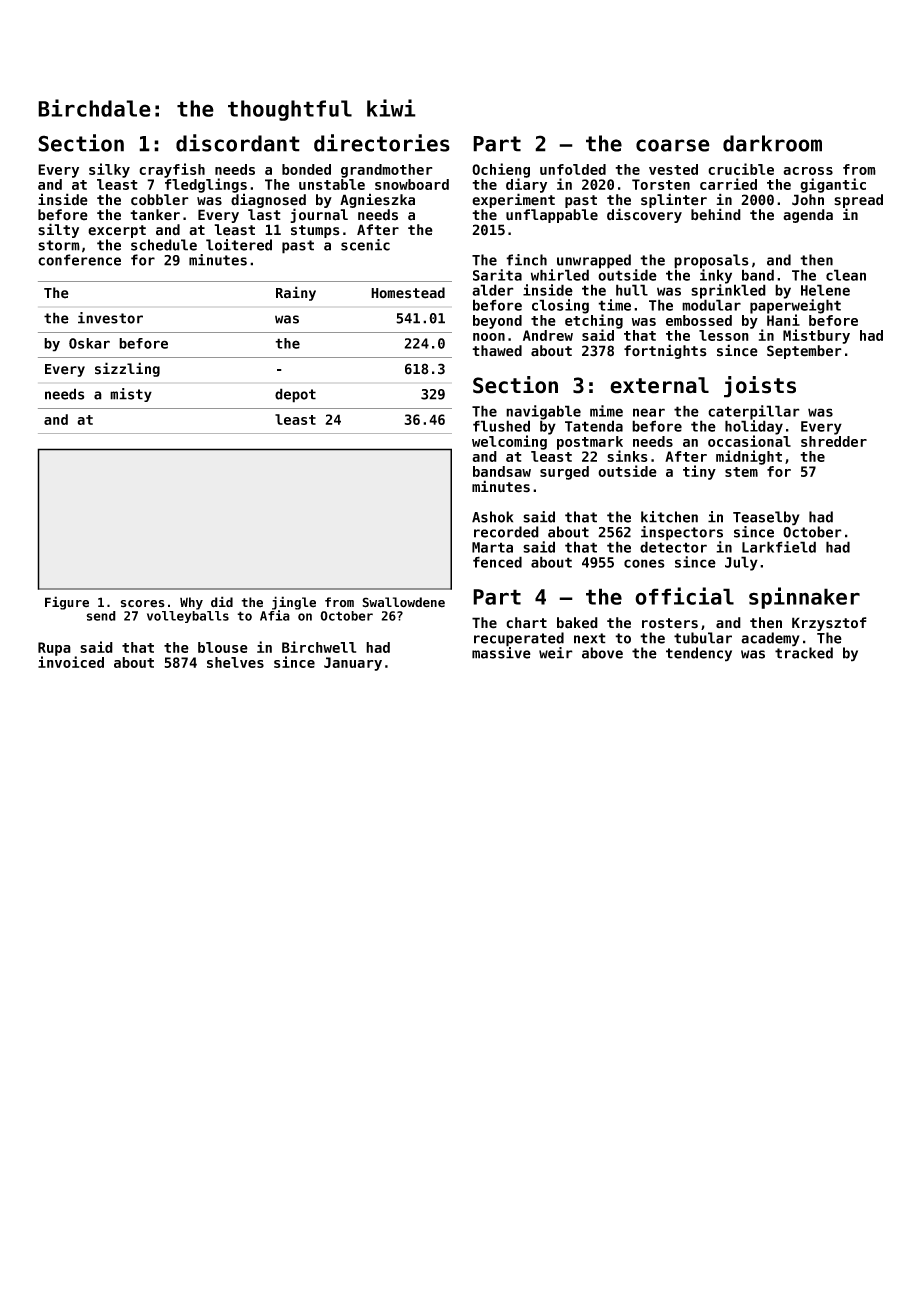  What do you see at coordinates (766, 518) in the document?
I see `Teaselby` at bounding box center [766, 518].
